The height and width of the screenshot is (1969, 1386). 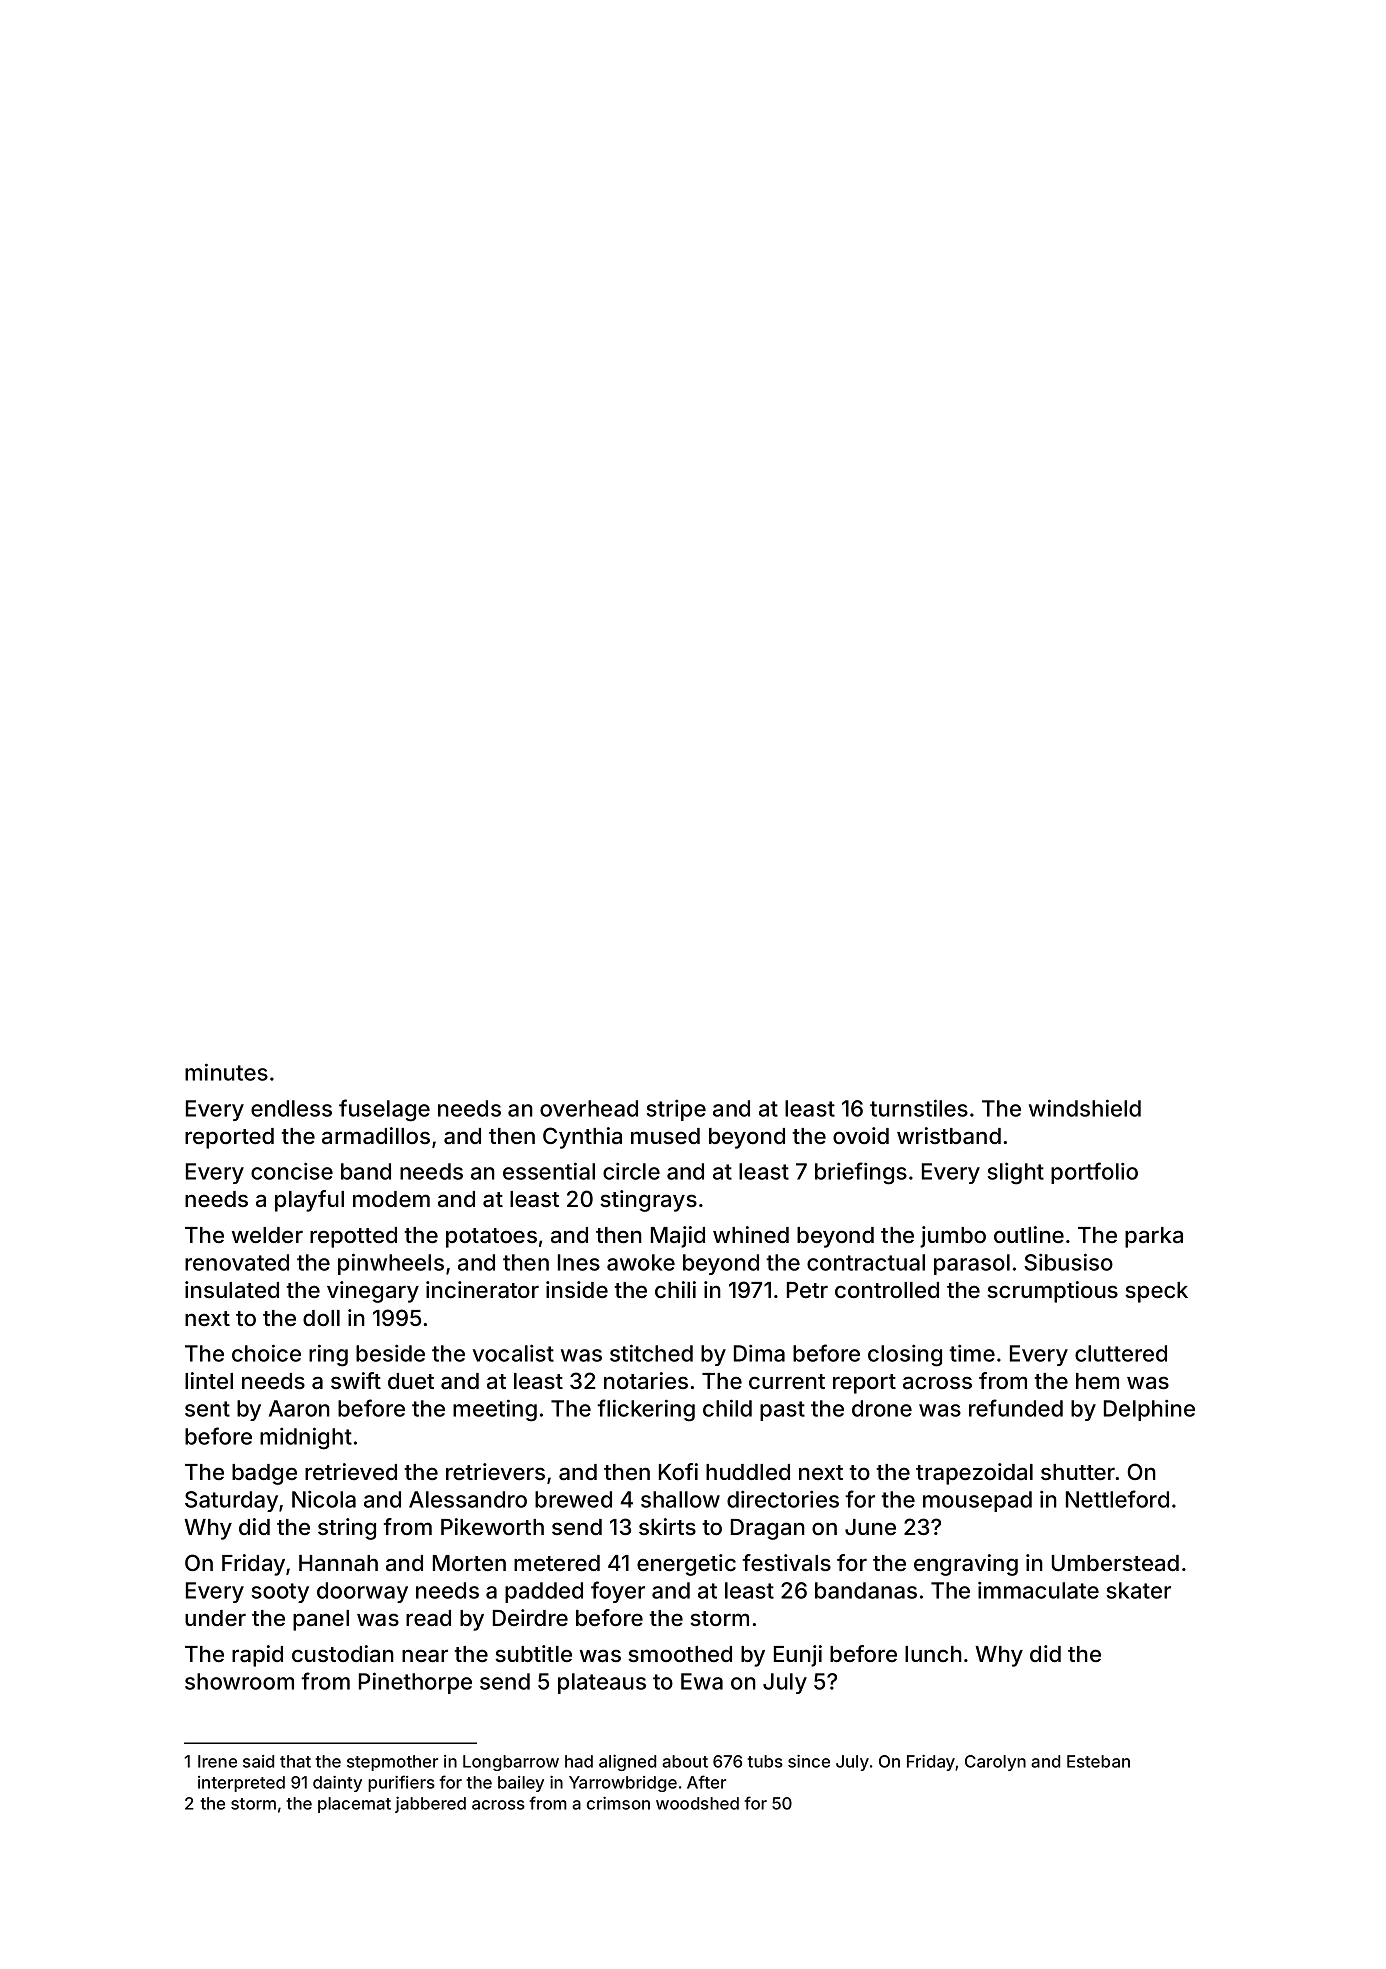 What do you see at coordinates (995, 1763) in the screenshot?
I see `Carolyn` at bounding box center [995, 1763].
